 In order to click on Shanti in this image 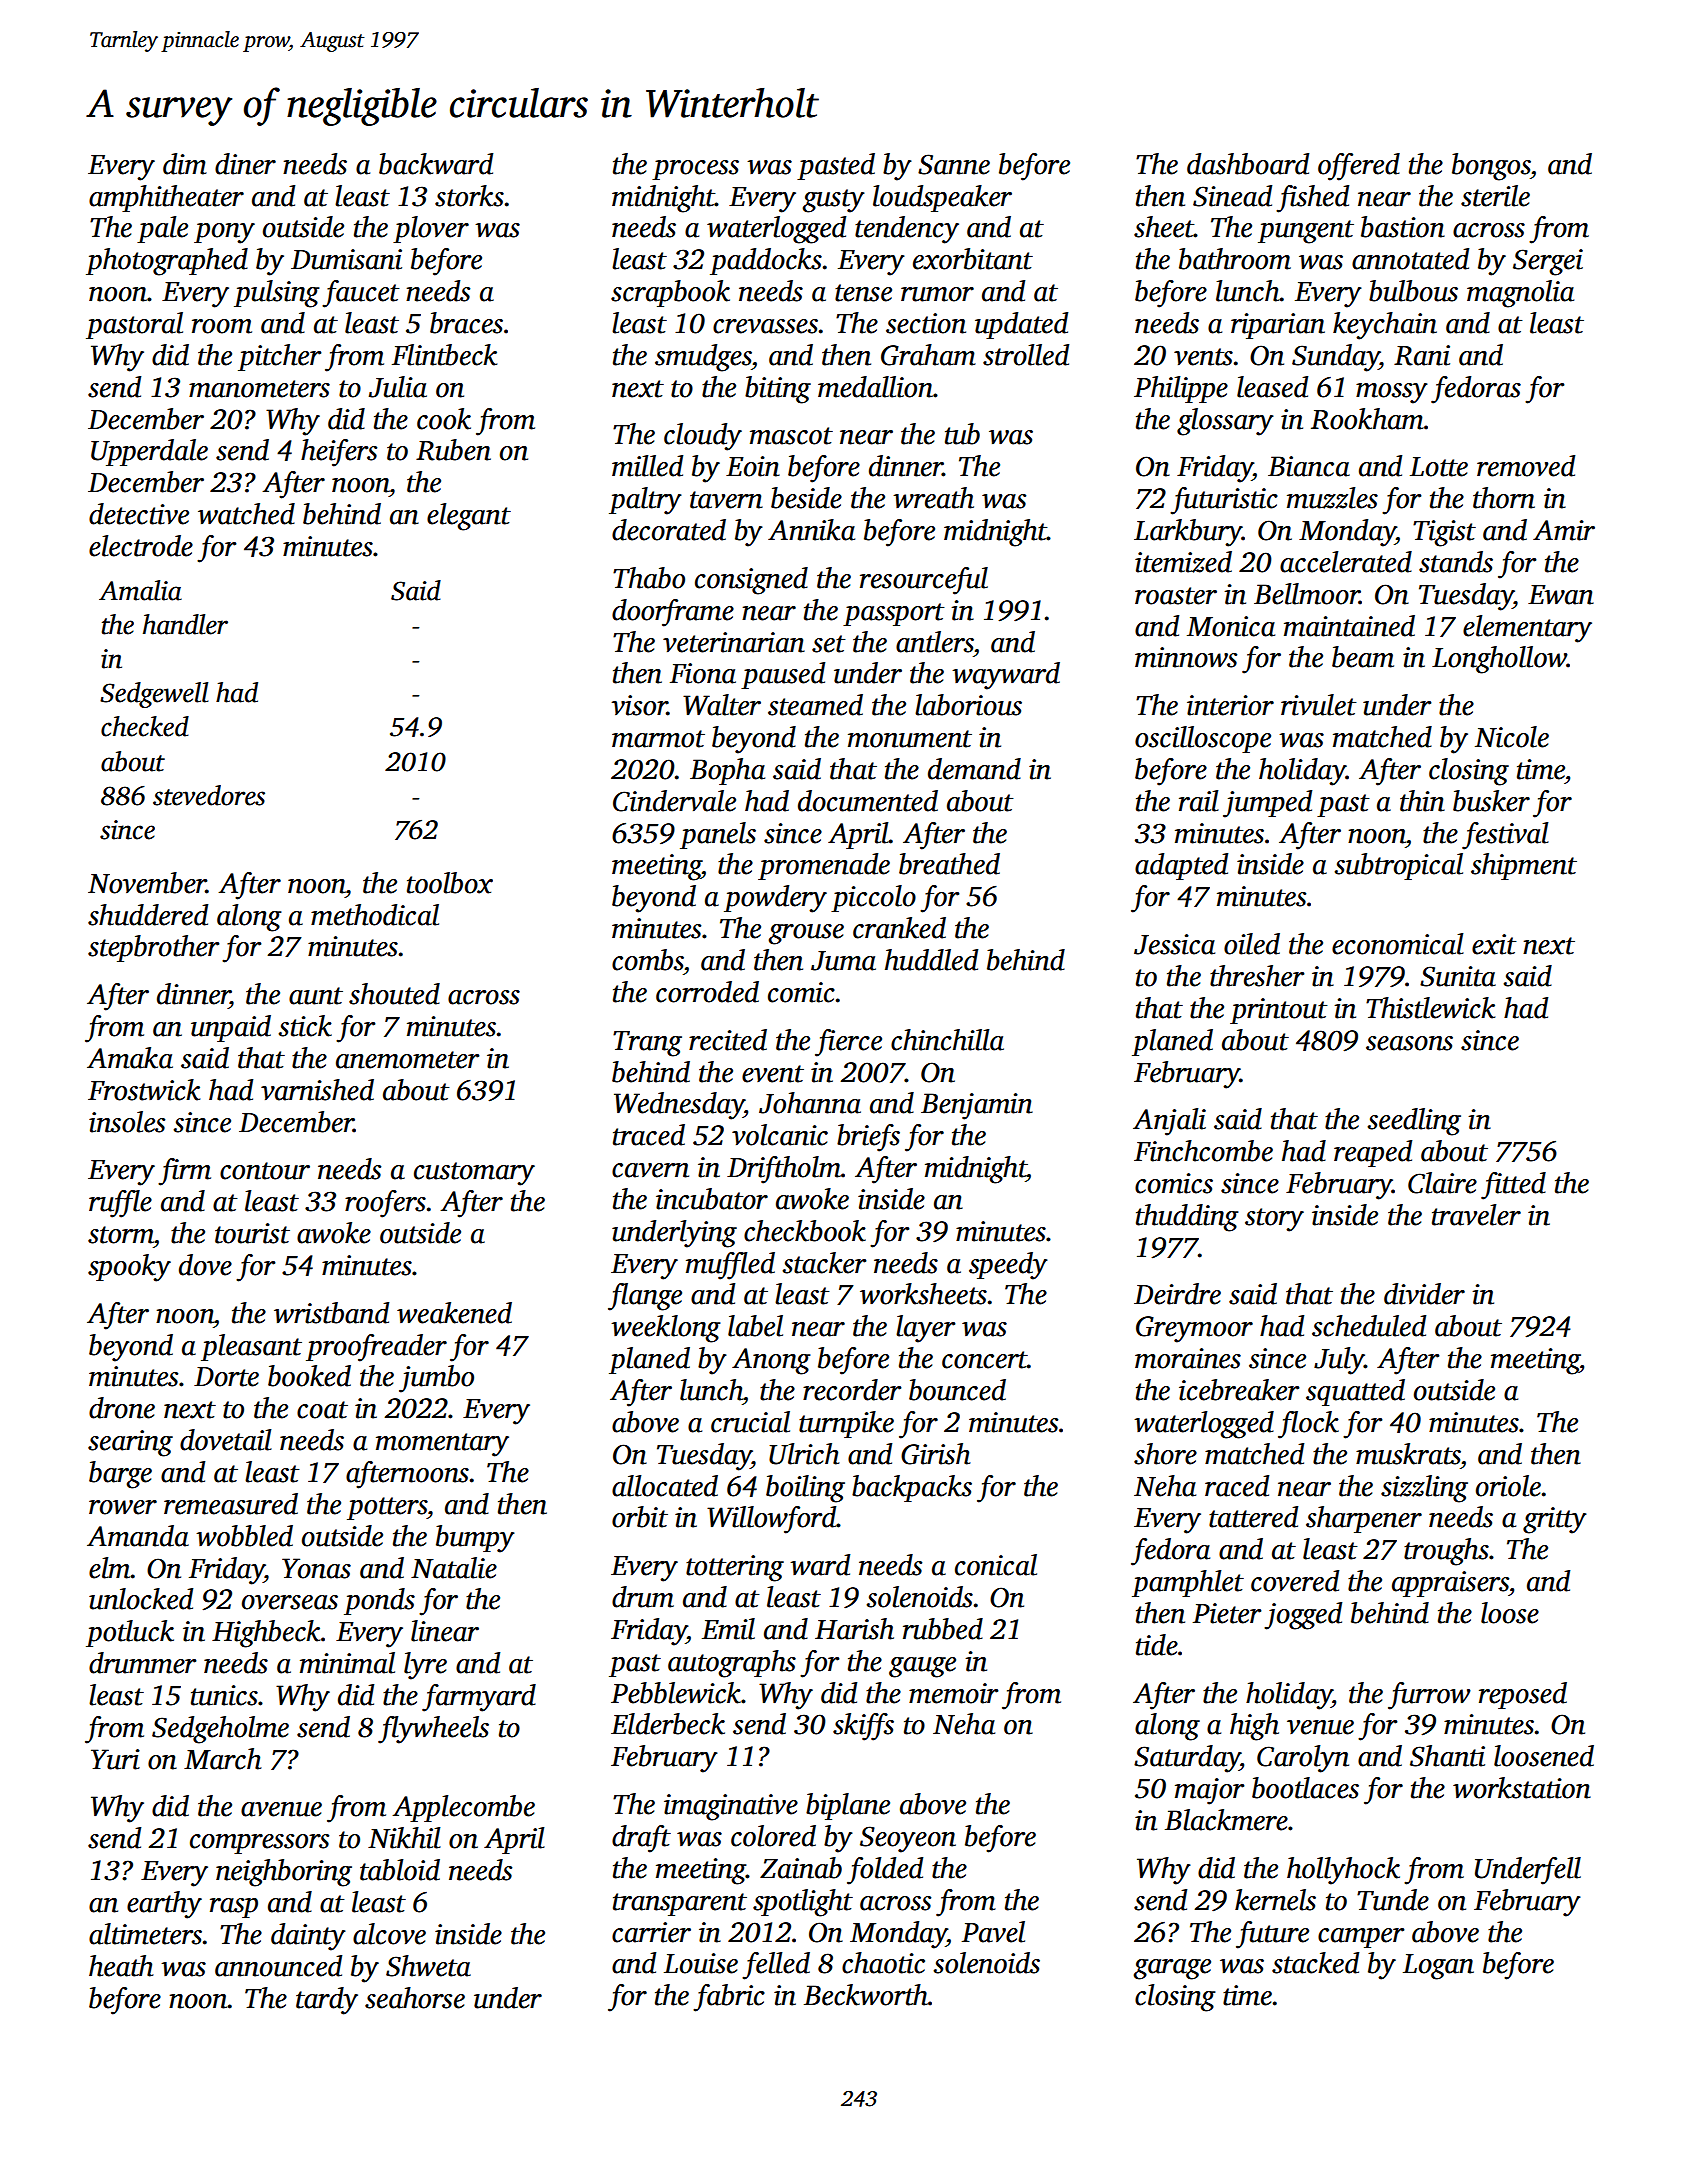, I will do `click(1447, 1756)`.
